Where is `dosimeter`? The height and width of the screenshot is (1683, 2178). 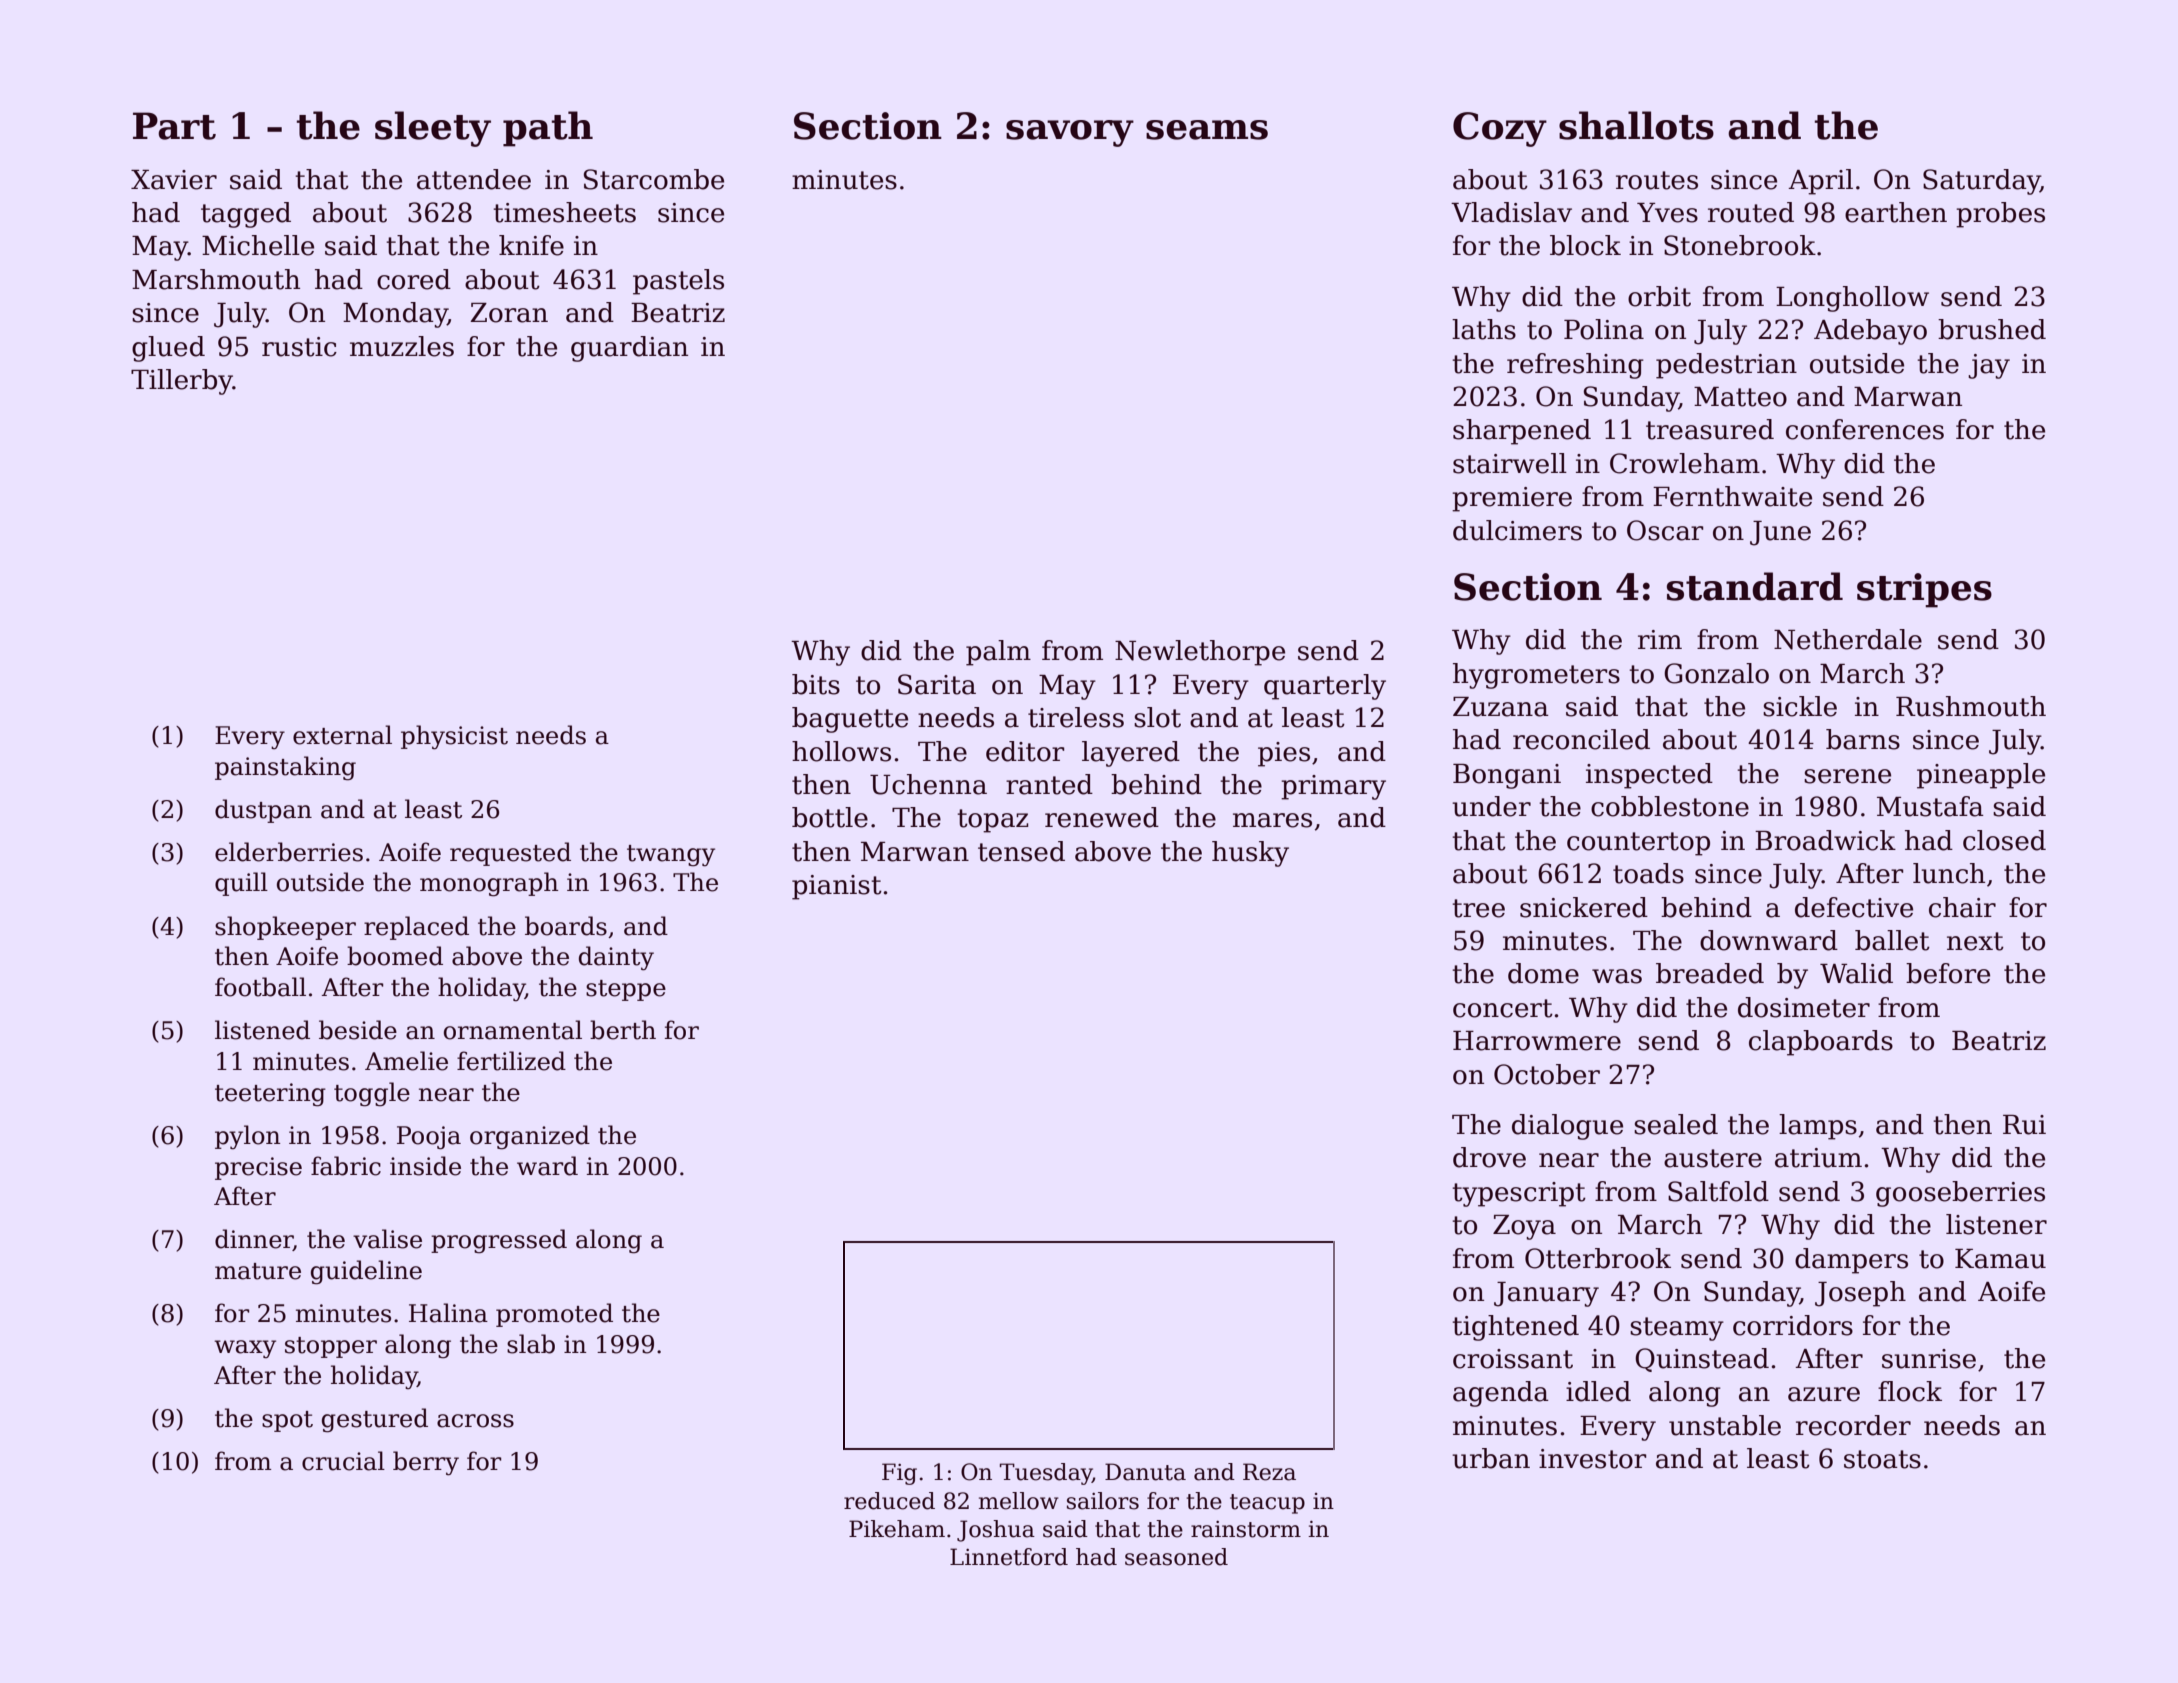
dosimeter is located at coordinates (1804, 1007).
